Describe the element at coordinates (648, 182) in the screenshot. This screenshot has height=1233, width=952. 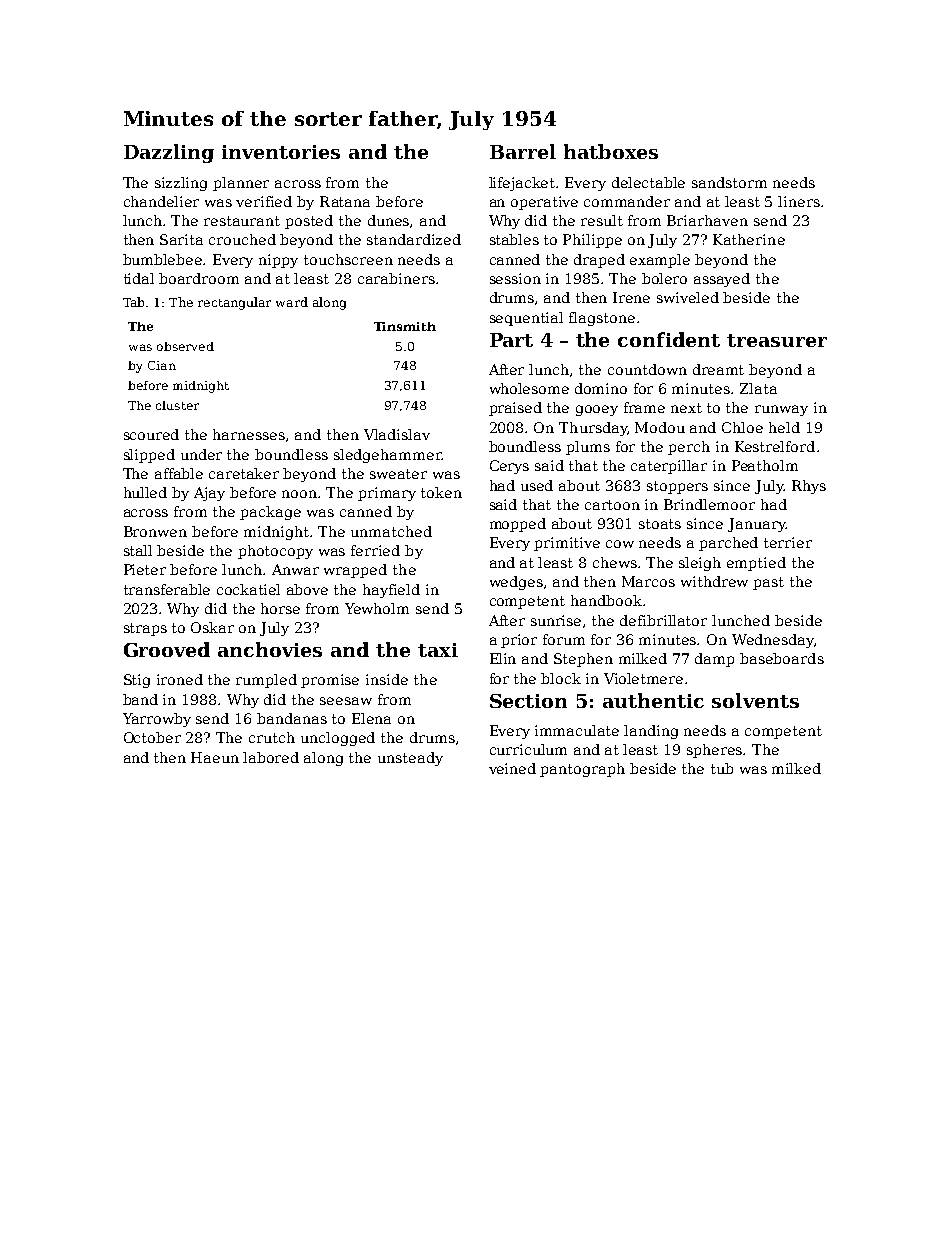
I see `delectable` at that location.
